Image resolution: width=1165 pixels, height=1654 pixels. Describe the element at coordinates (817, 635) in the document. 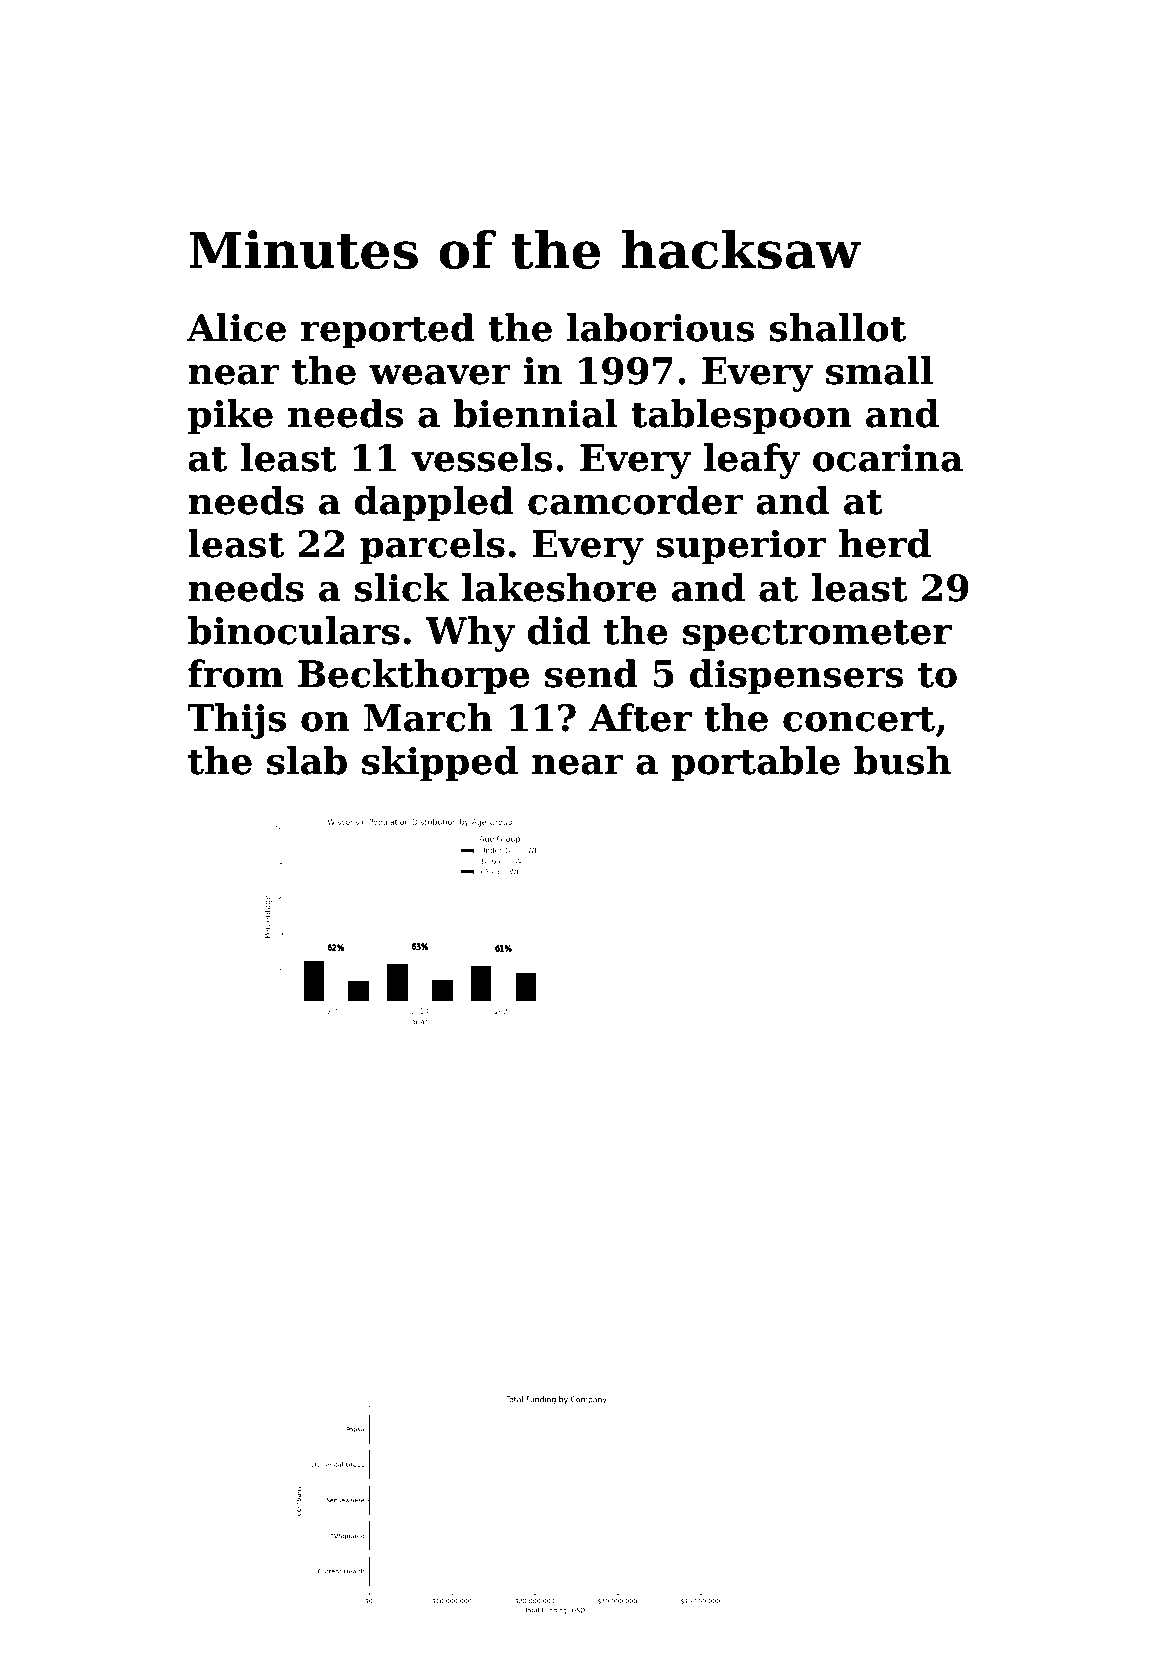

I see `spectrometer` at that location.
